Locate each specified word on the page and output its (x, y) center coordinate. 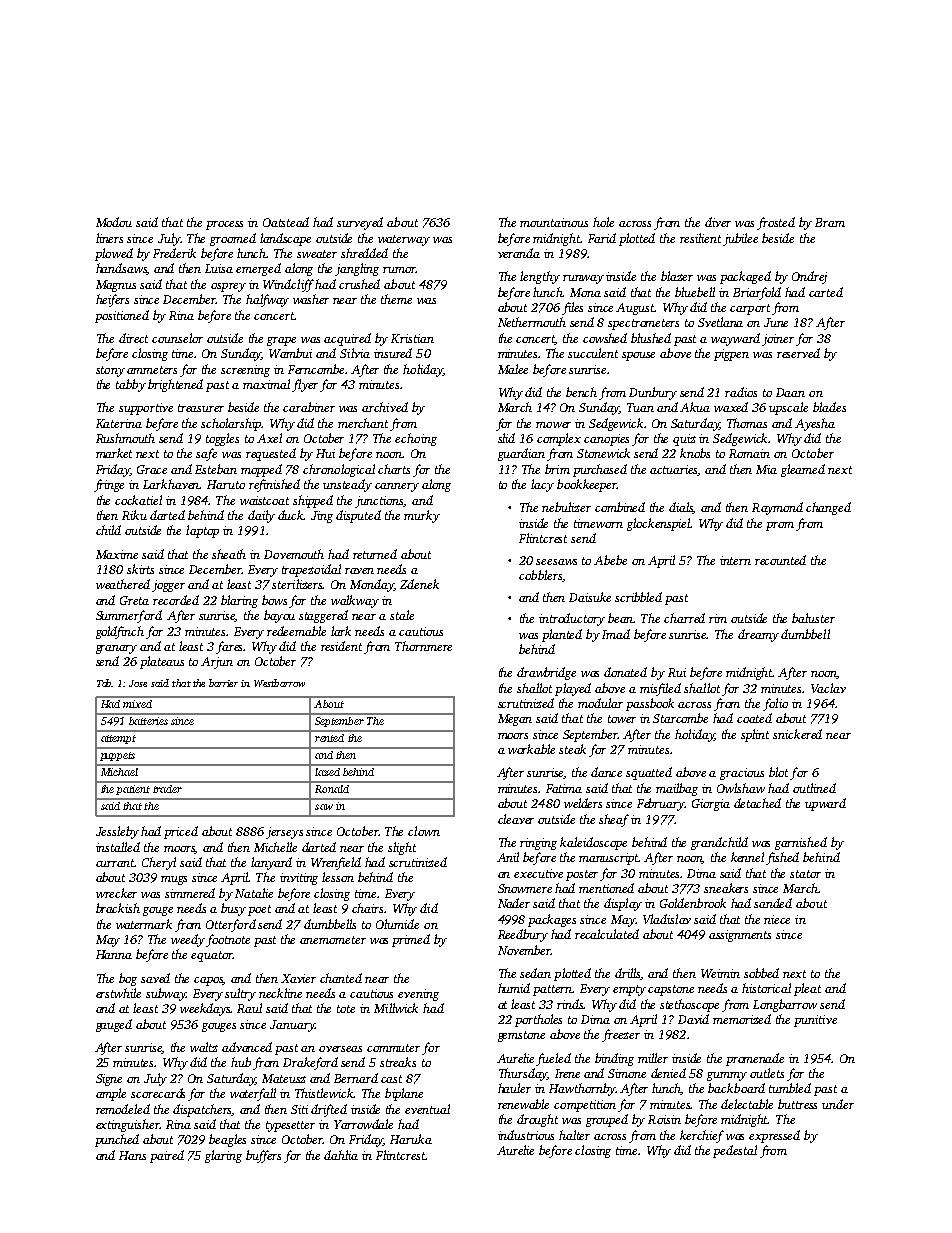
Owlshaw (741, 788)
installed (118, 847)
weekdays (205, 1009)
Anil (508, 857)
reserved (798, 353)
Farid (602, 238)
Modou (114, 222)
